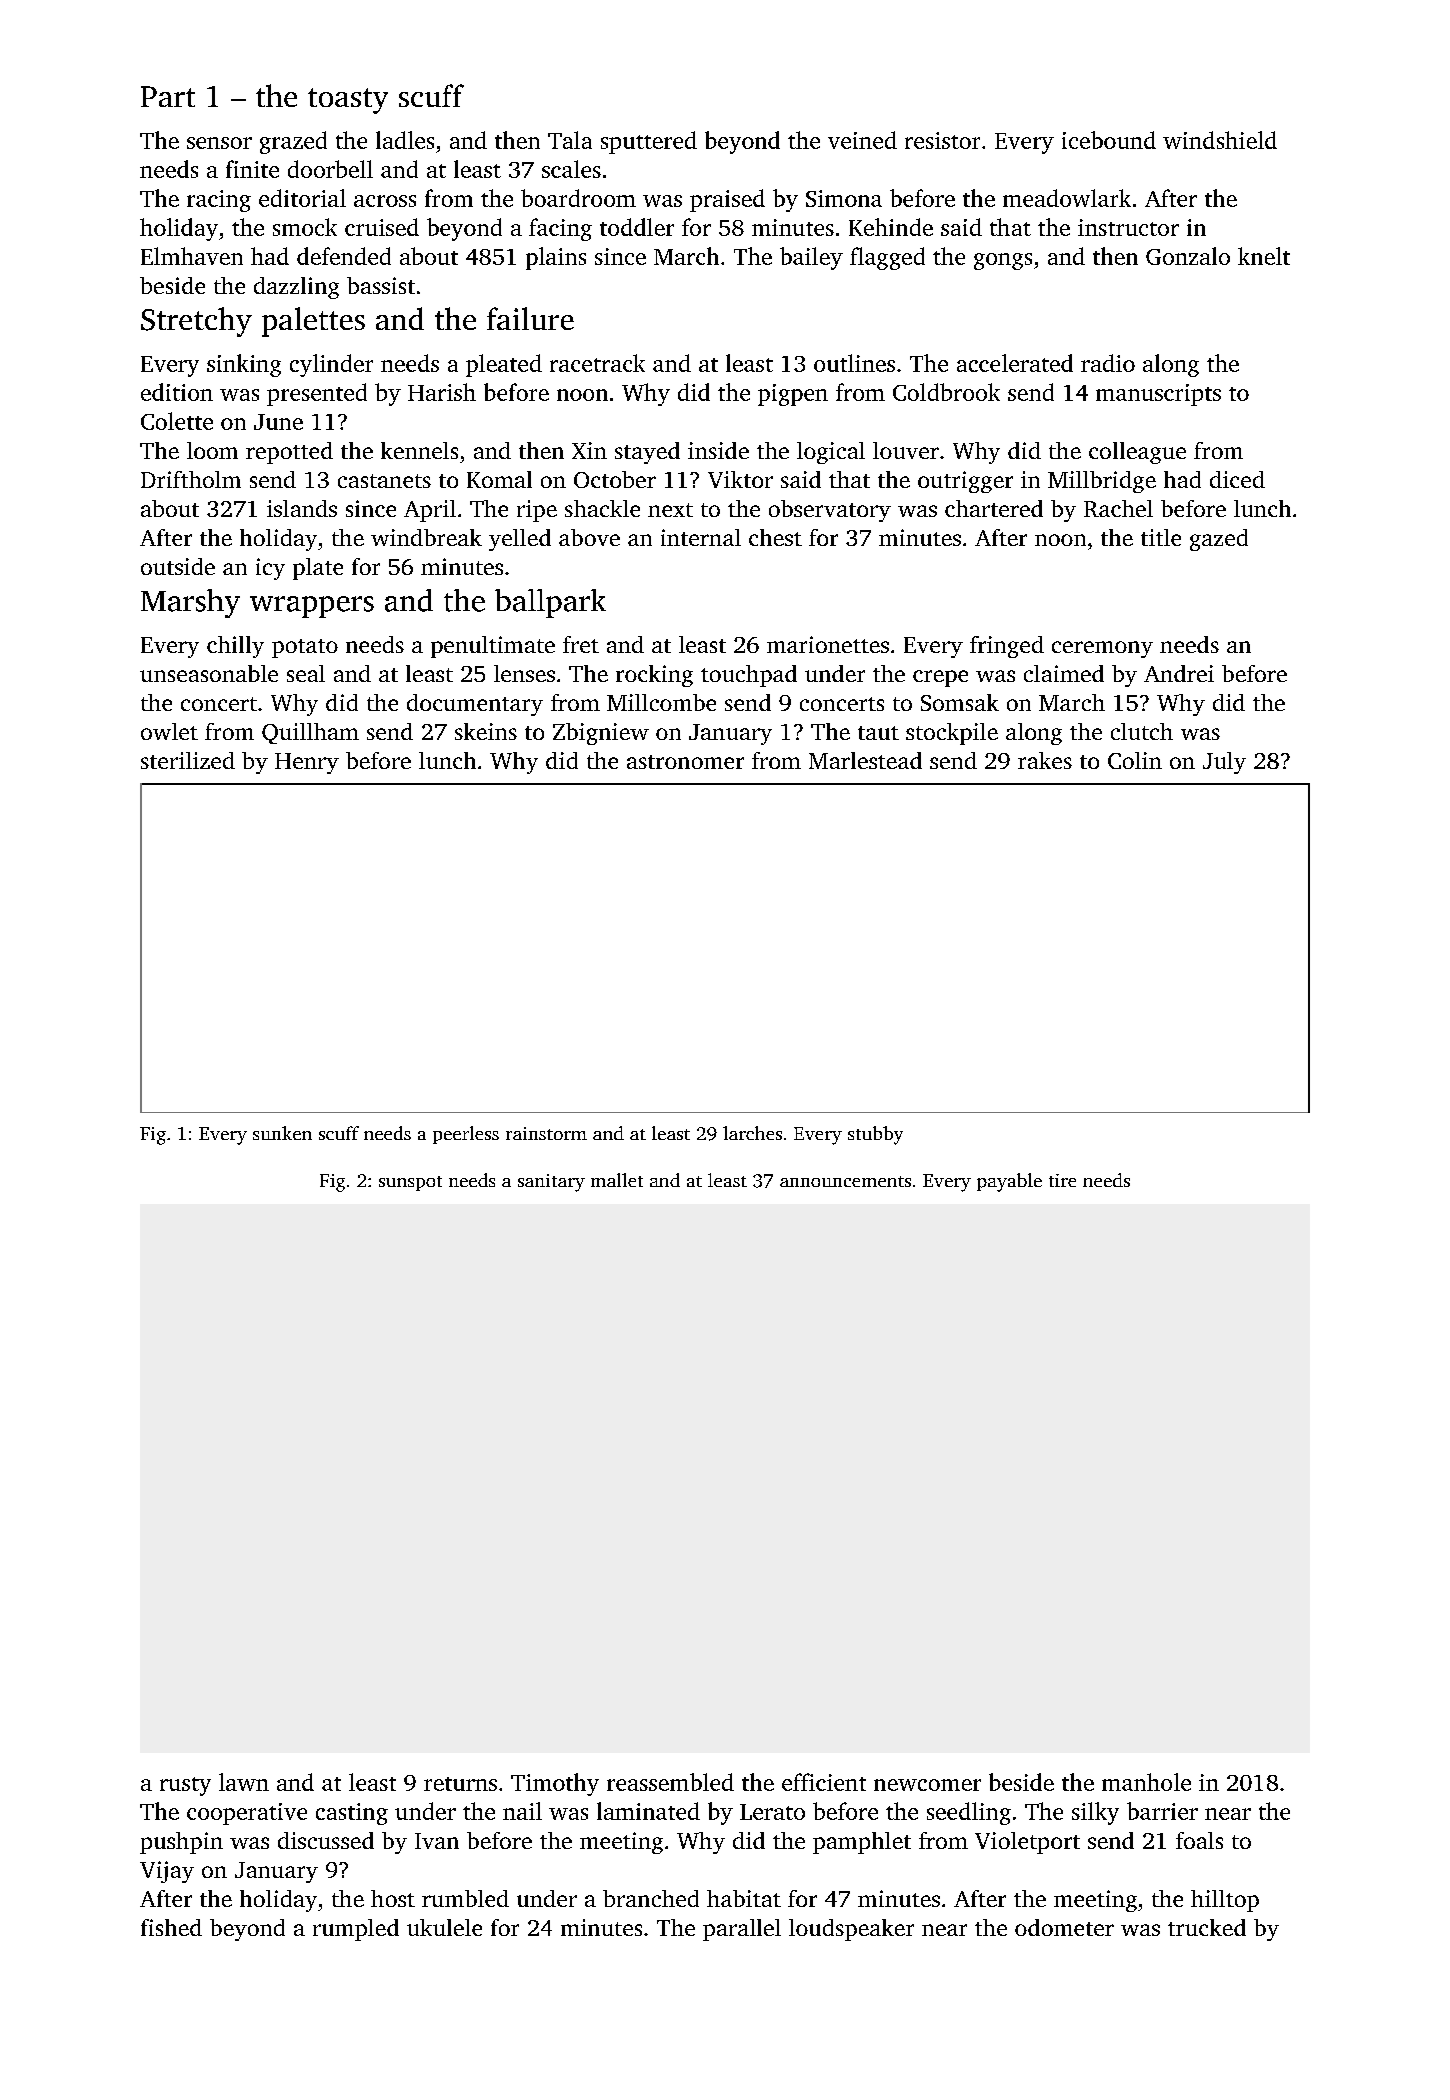 The height and width of the page is (2100, 1450). What do you see at coordinates (1067, 198) in the page?
I see `meadowlark` at bounding box center [1067, 198].
